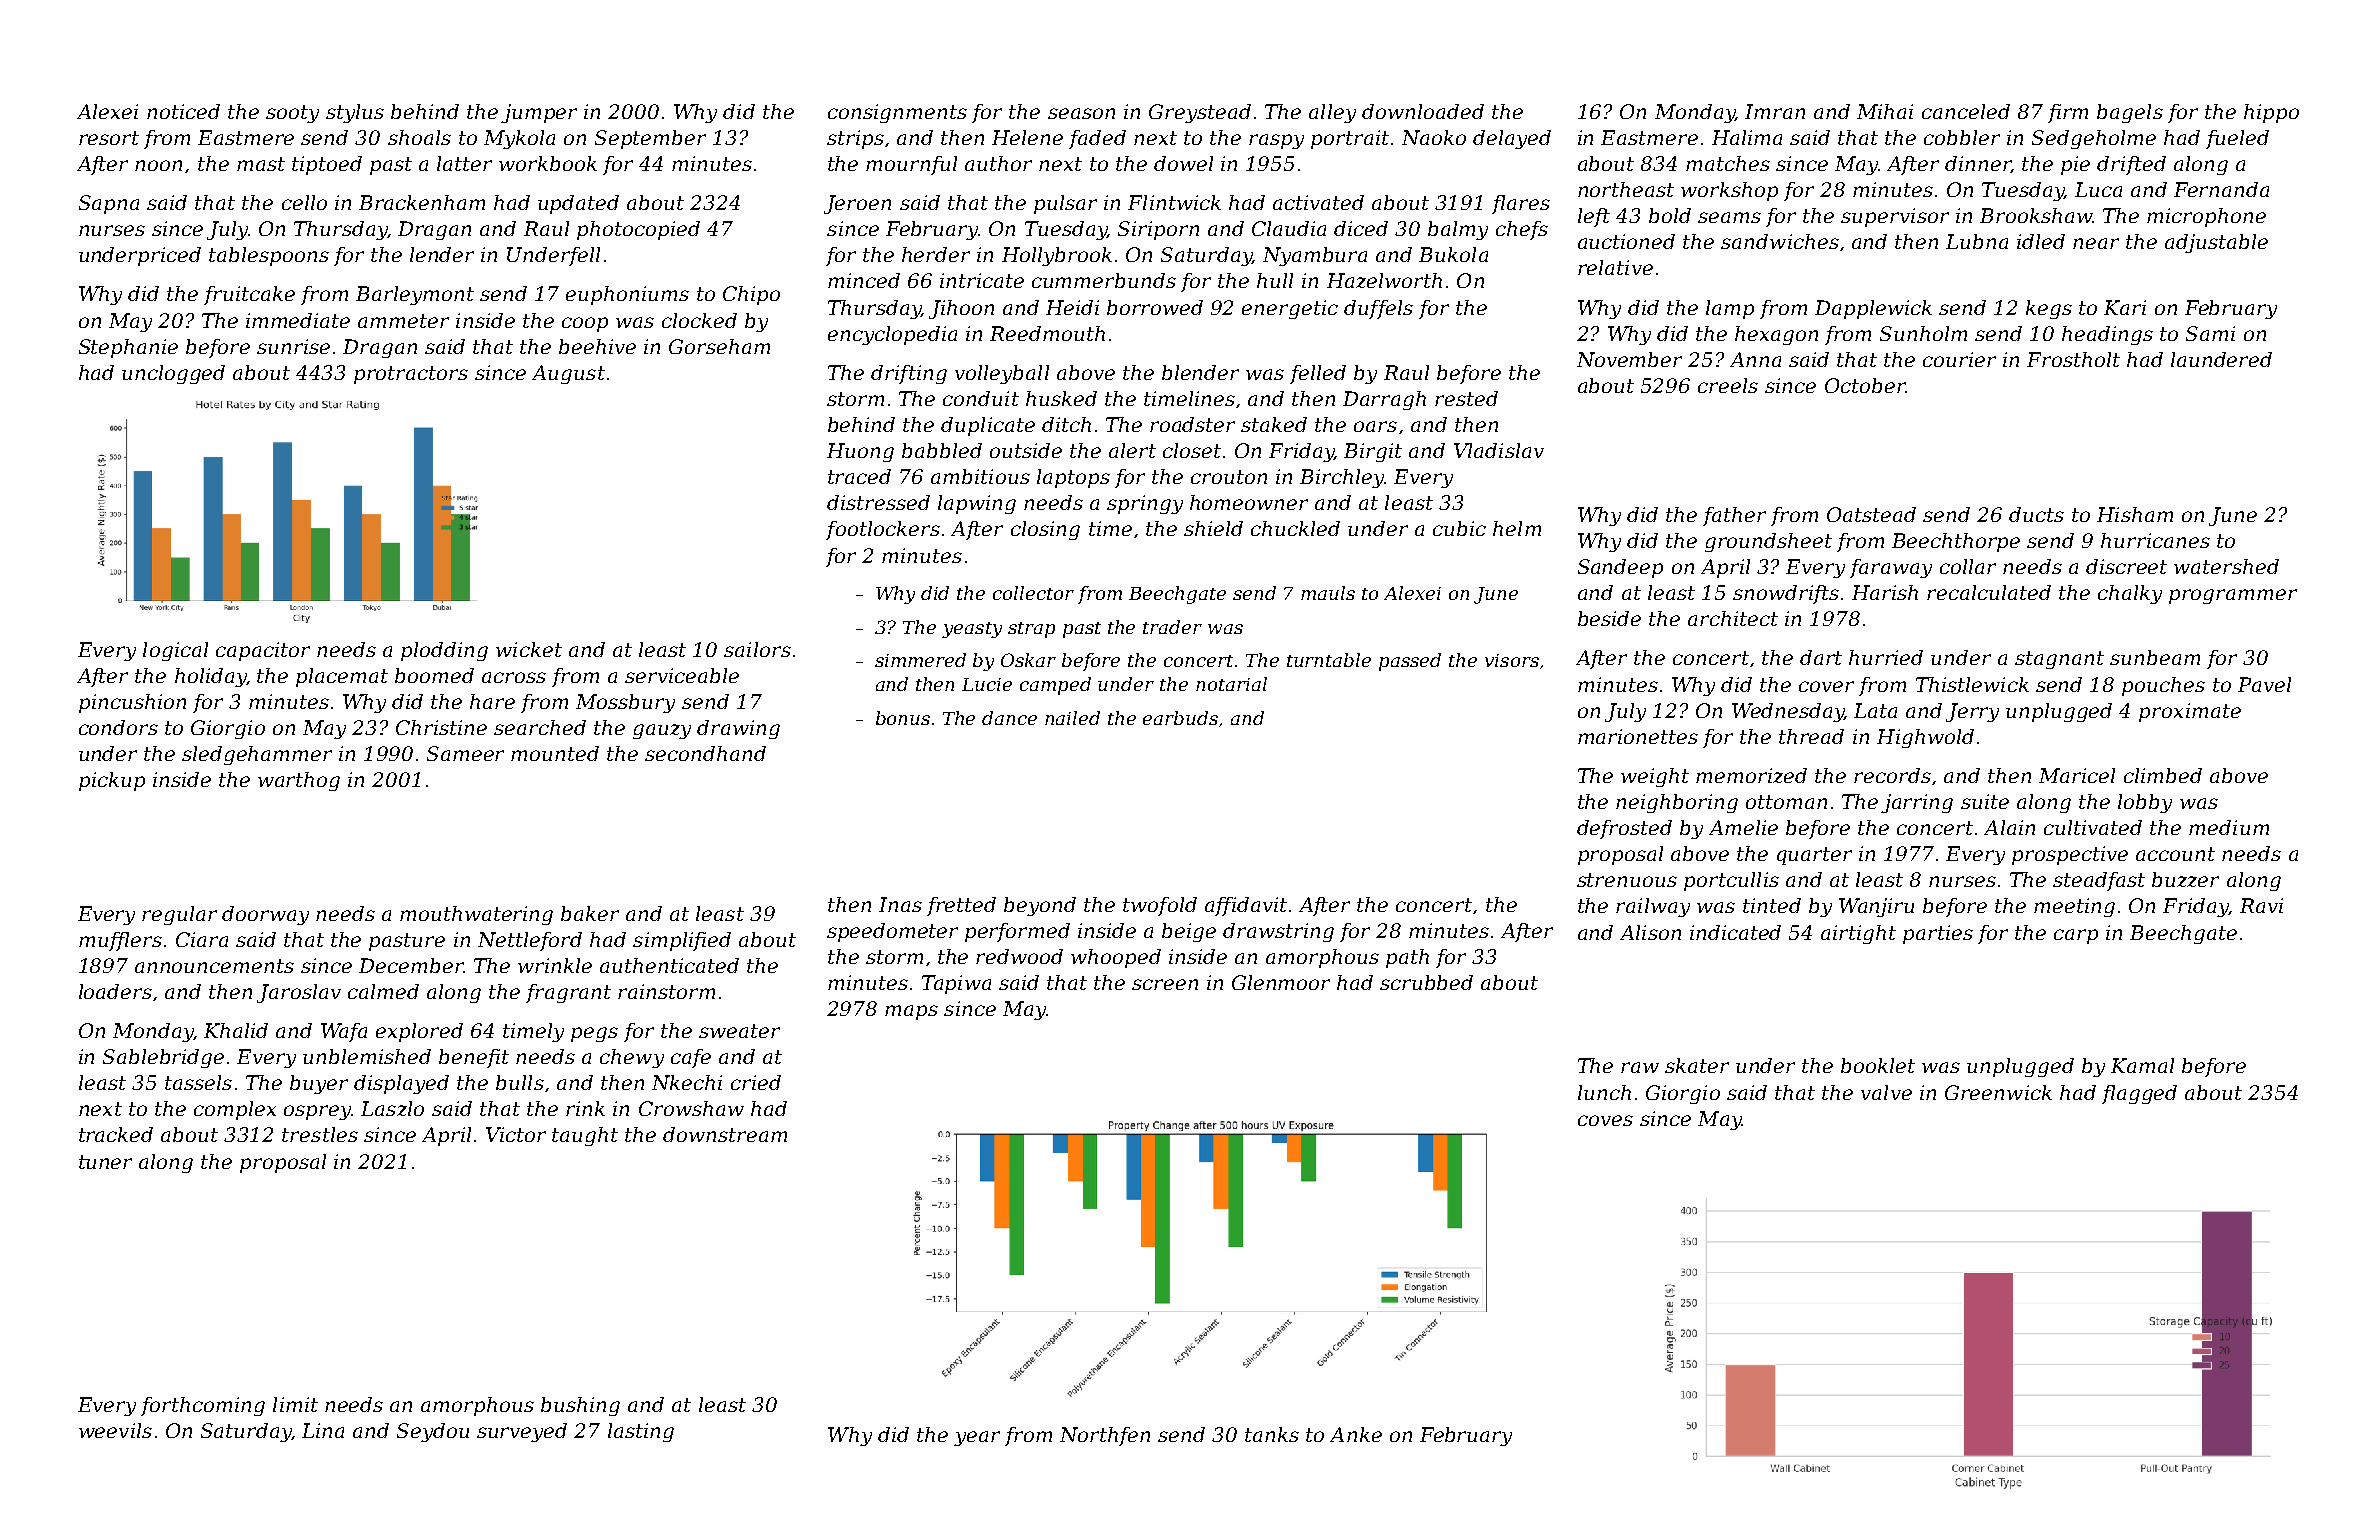  Describe the element at coordinates (977, 1438) in the document. I see `year` at that location.
